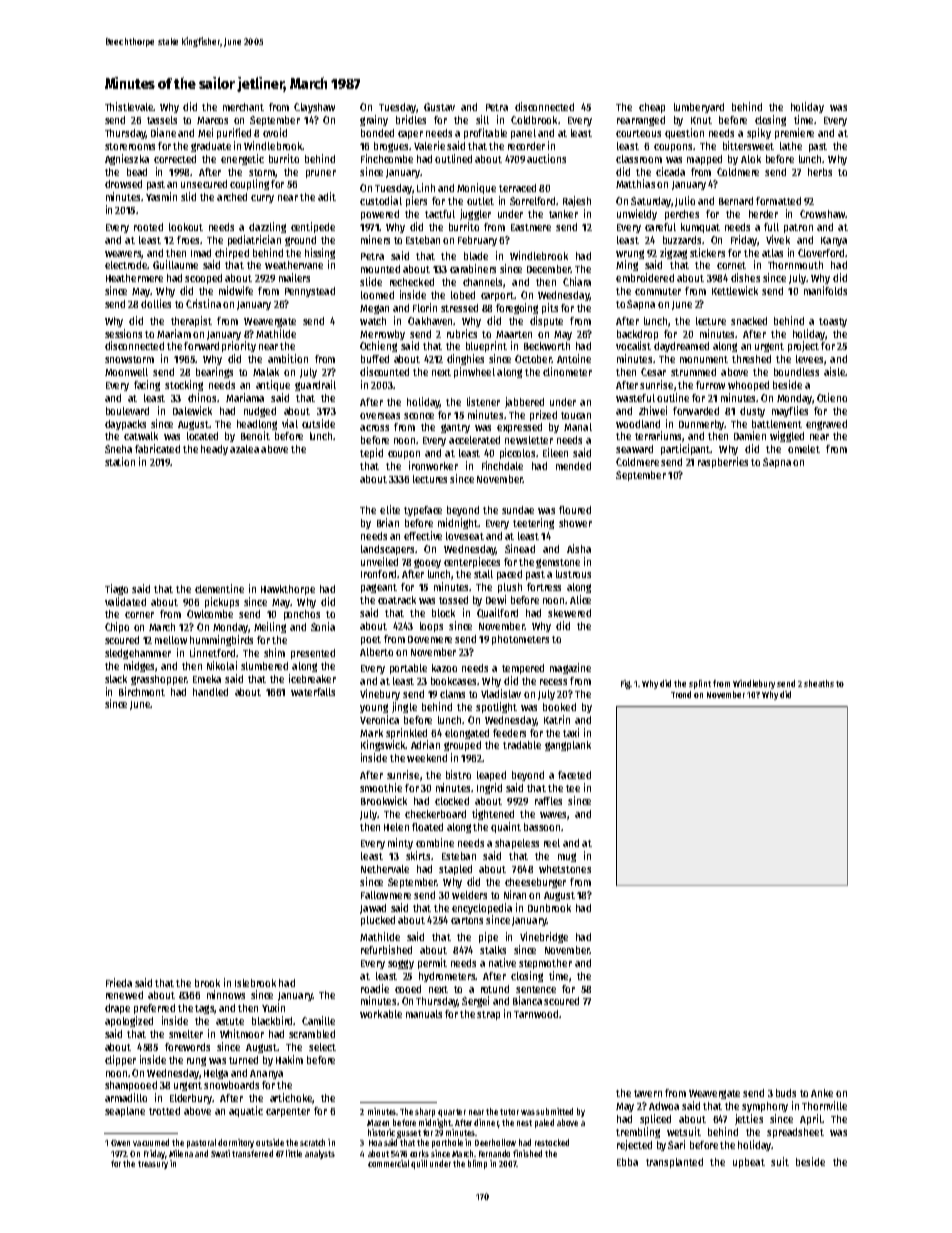 This screenshot has width=952, height=1233. What do you see at coordinates (546, 158) in the screenshot?
I see `auctions` at bounding box center [546, 158].
